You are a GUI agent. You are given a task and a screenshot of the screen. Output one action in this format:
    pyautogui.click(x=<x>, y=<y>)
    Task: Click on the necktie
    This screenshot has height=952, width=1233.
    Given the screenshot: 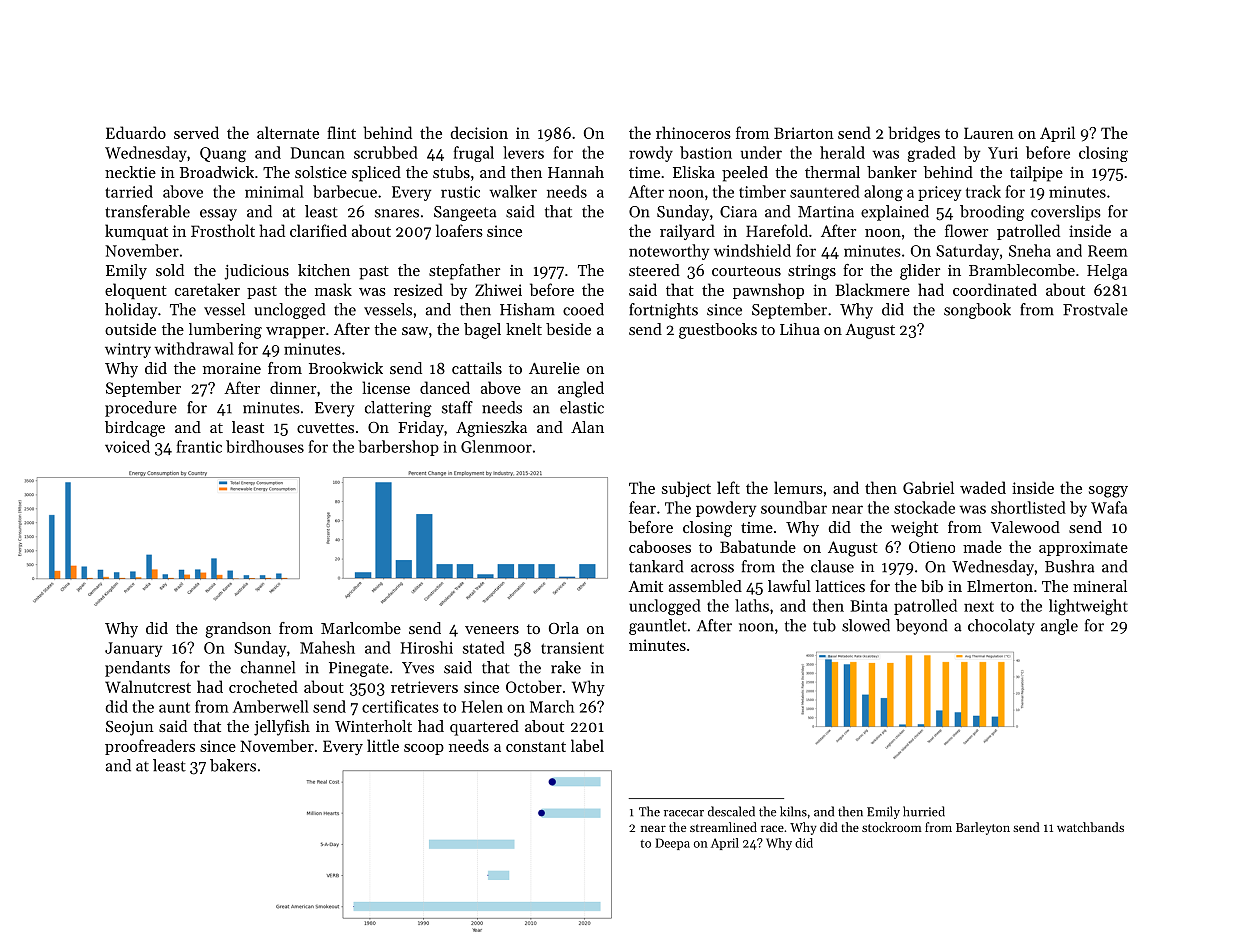 What is the action you would take?
    pyautogui.click(x=130, y=172)
